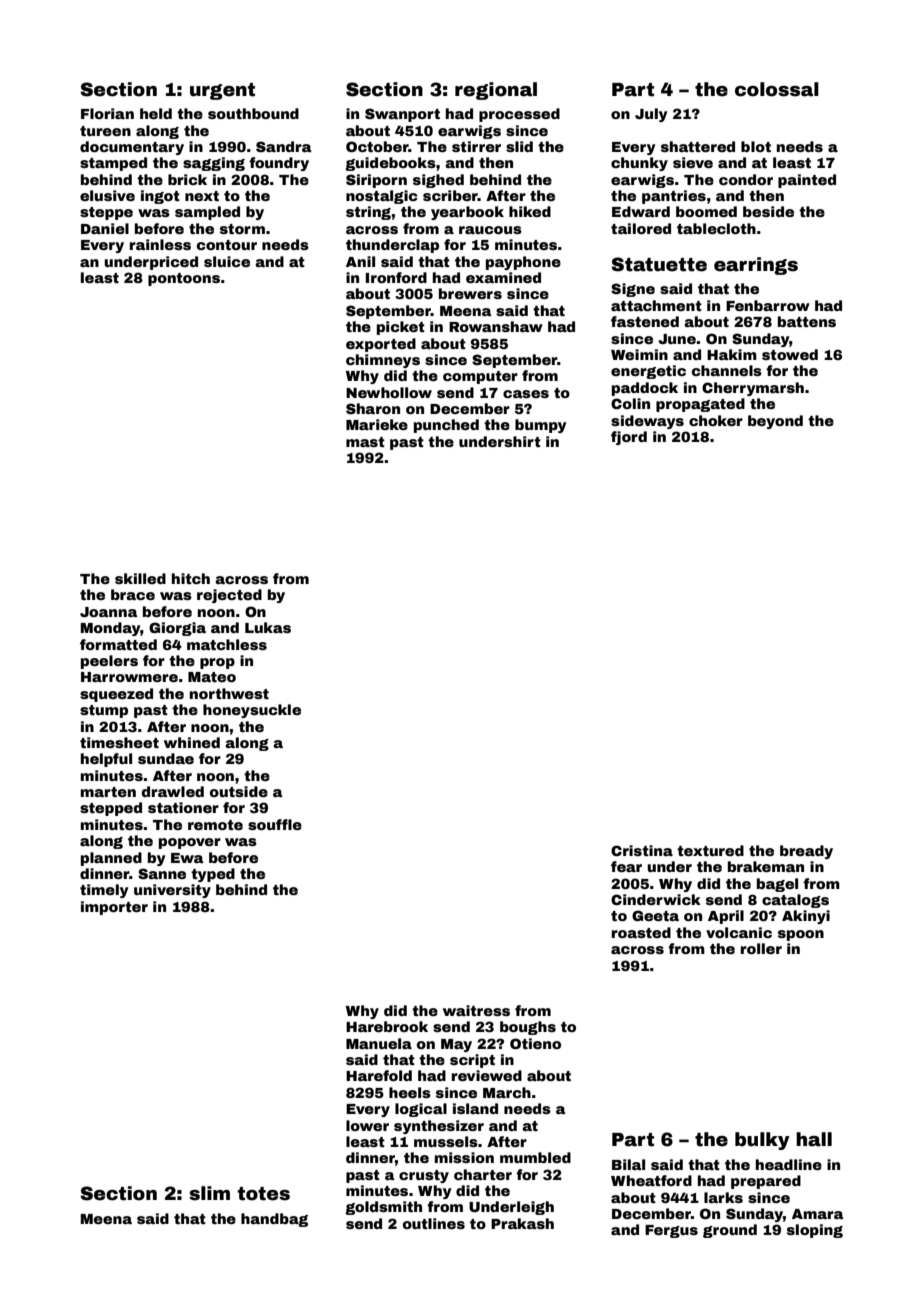 The height and width of the screenshot is (1308, 924). Describe the element at coordinates (642, 850) in the screenshot. I see `Cristina` at that location.
